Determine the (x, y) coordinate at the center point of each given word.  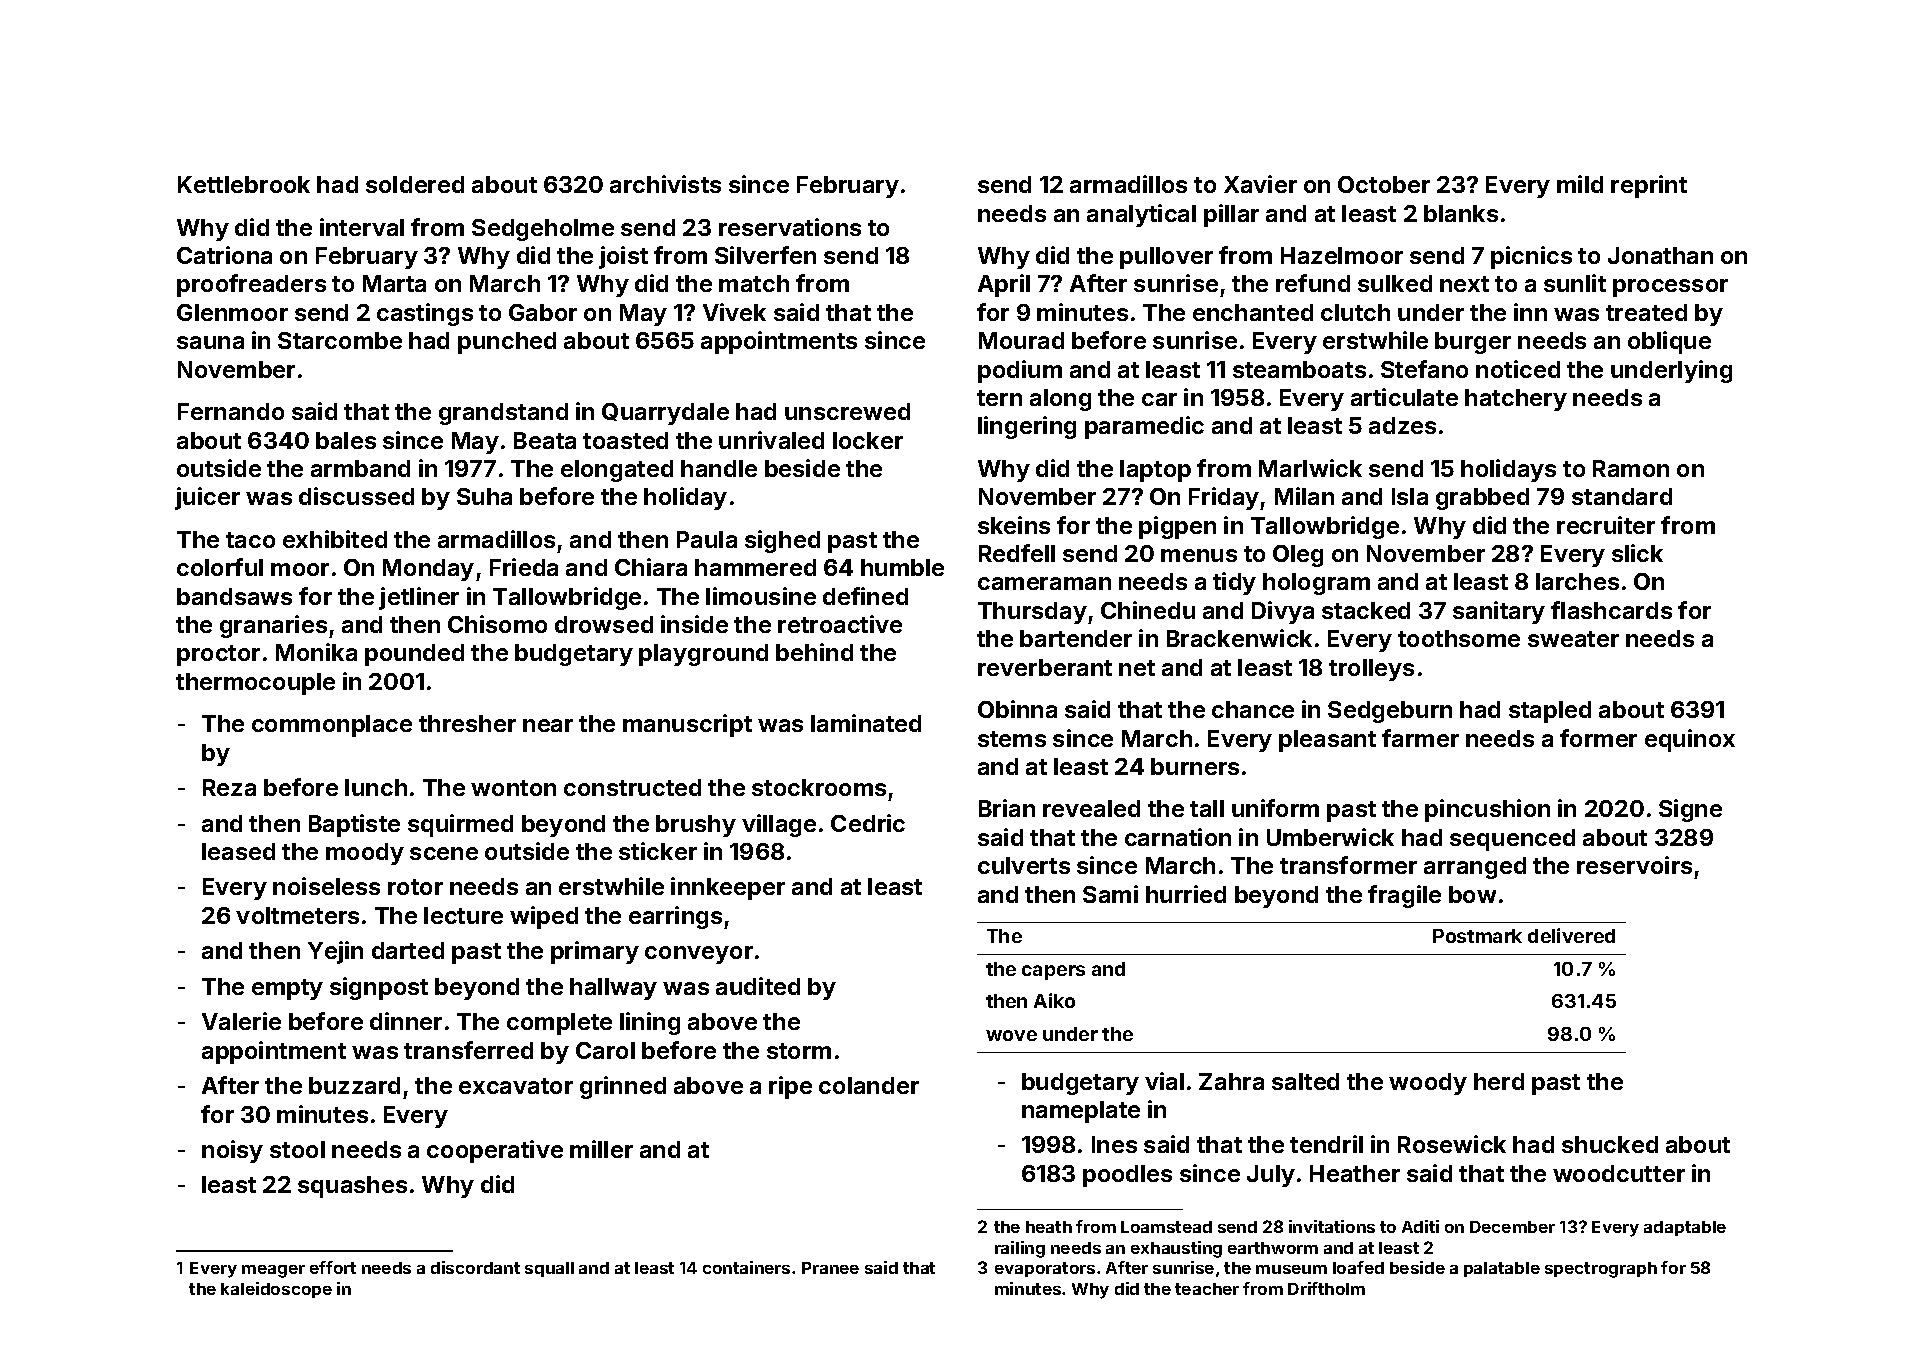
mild (1580, 184)
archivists (665, 184)
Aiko (1054, 1000)
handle (719, 468)
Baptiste (354, 825)
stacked (1366, 610)
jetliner (419, 598)
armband (360, 468)
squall (549, 1269)
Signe (1690, 810)
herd (1499, 1081)
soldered (415, 184)
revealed (1091, 808)
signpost (379, 988)
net (1137, 668)
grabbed (1482, 499)
